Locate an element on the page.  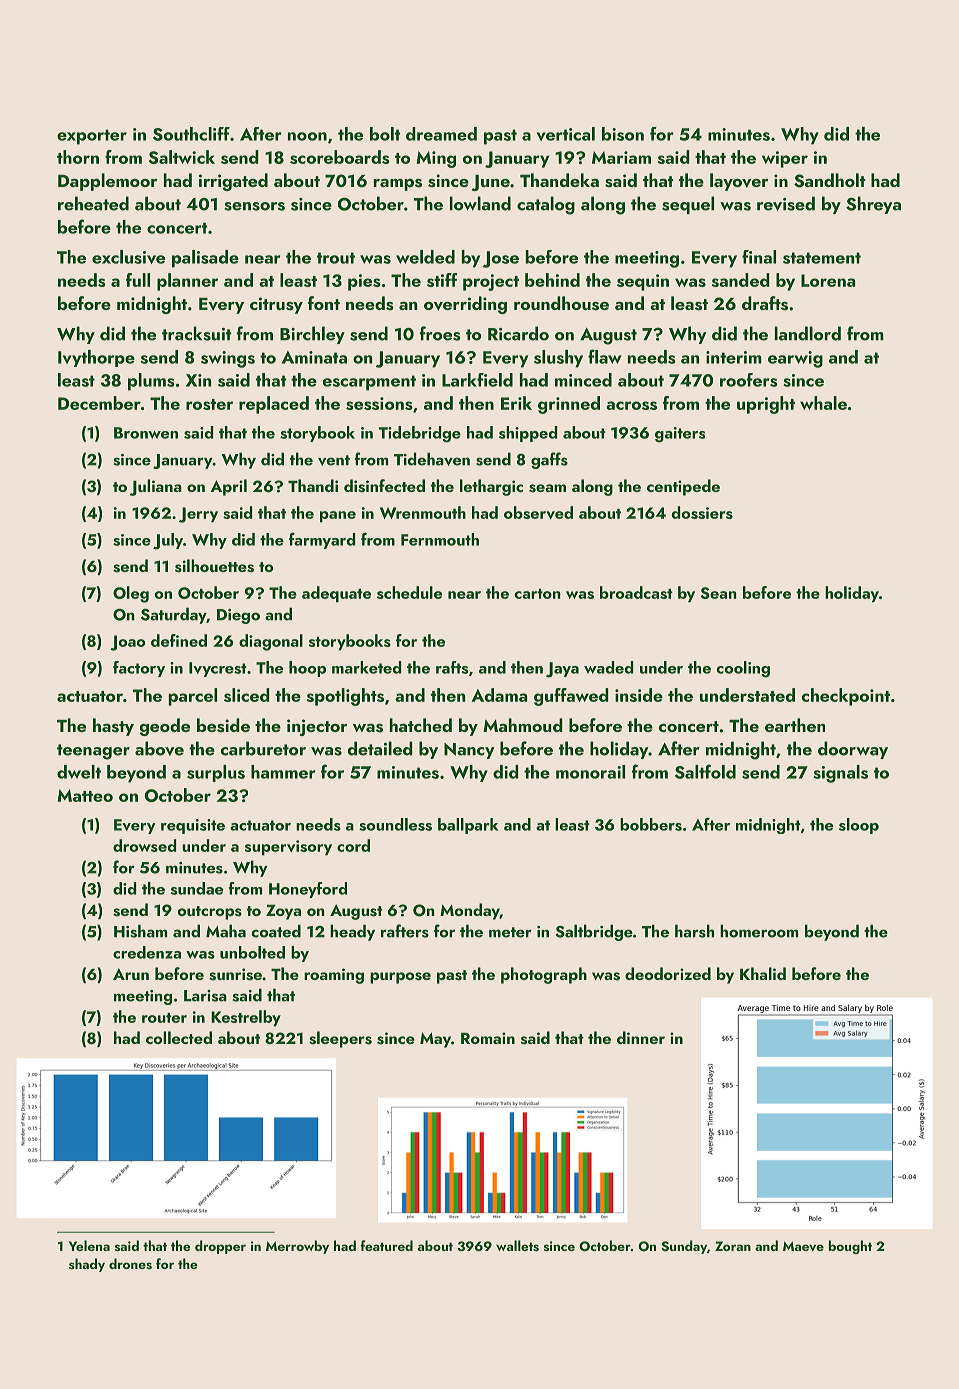
router is located at coordinates (164, 1018).
